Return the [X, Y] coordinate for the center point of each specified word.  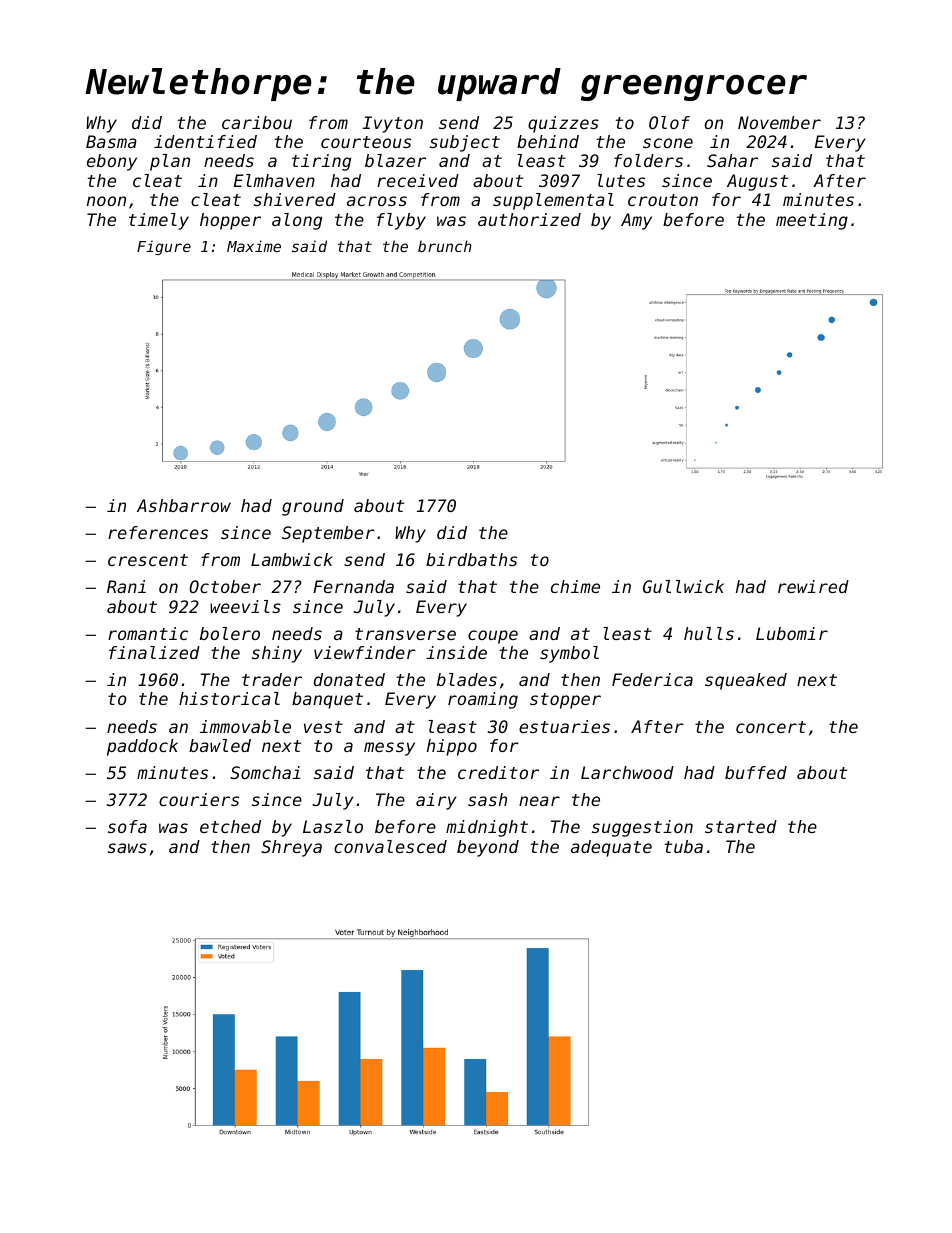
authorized [529, 219]
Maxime [254, 246]
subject [465, 143]
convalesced [390, 846]
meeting [812, 221]
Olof [669, 122]
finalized [154, 652]
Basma [111, 141]
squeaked [746, 681]
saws [127, 848]
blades [467, 679]
